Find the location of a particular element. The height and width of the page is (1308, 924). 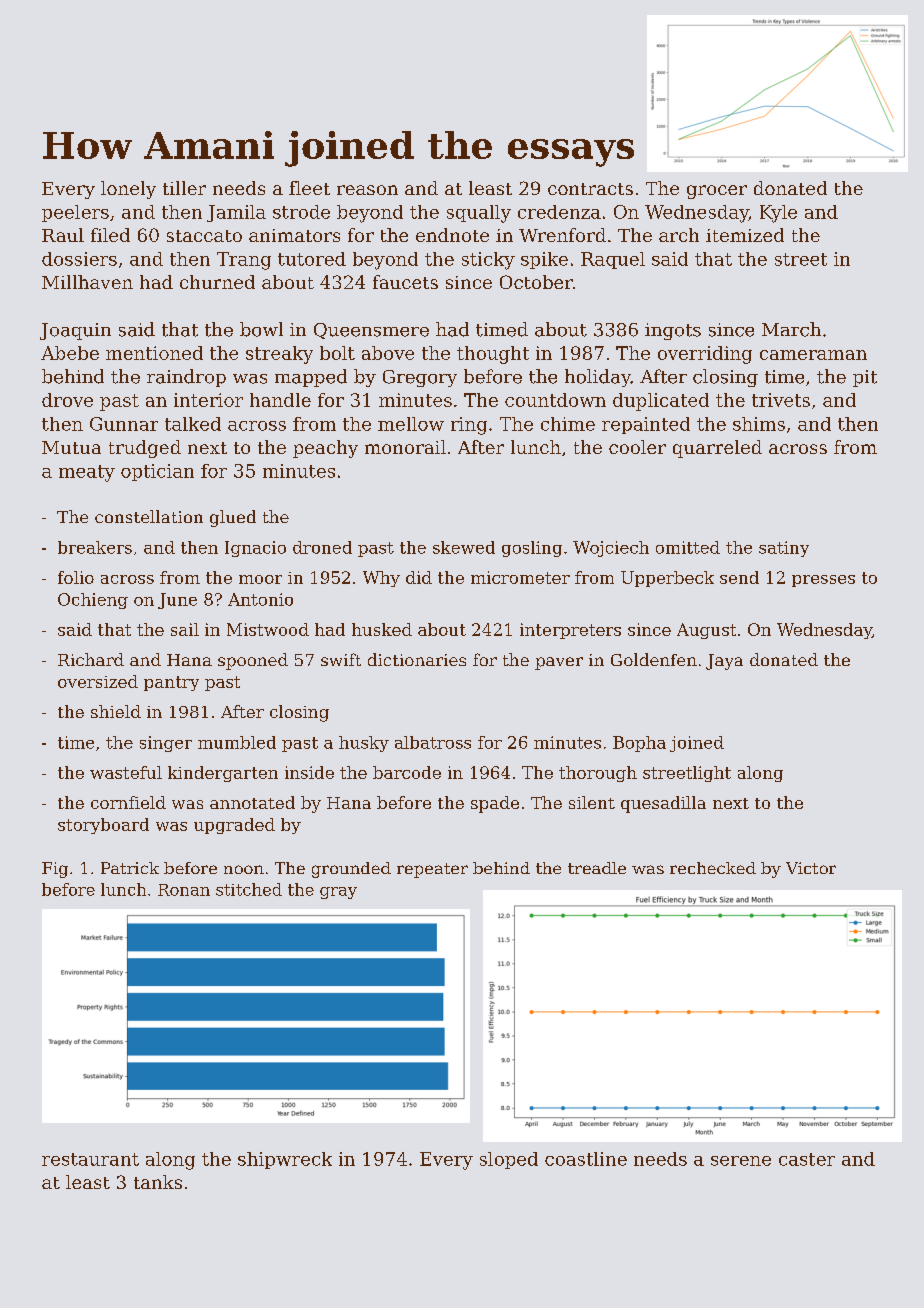

serene is located at coordinates (741, 1161).
